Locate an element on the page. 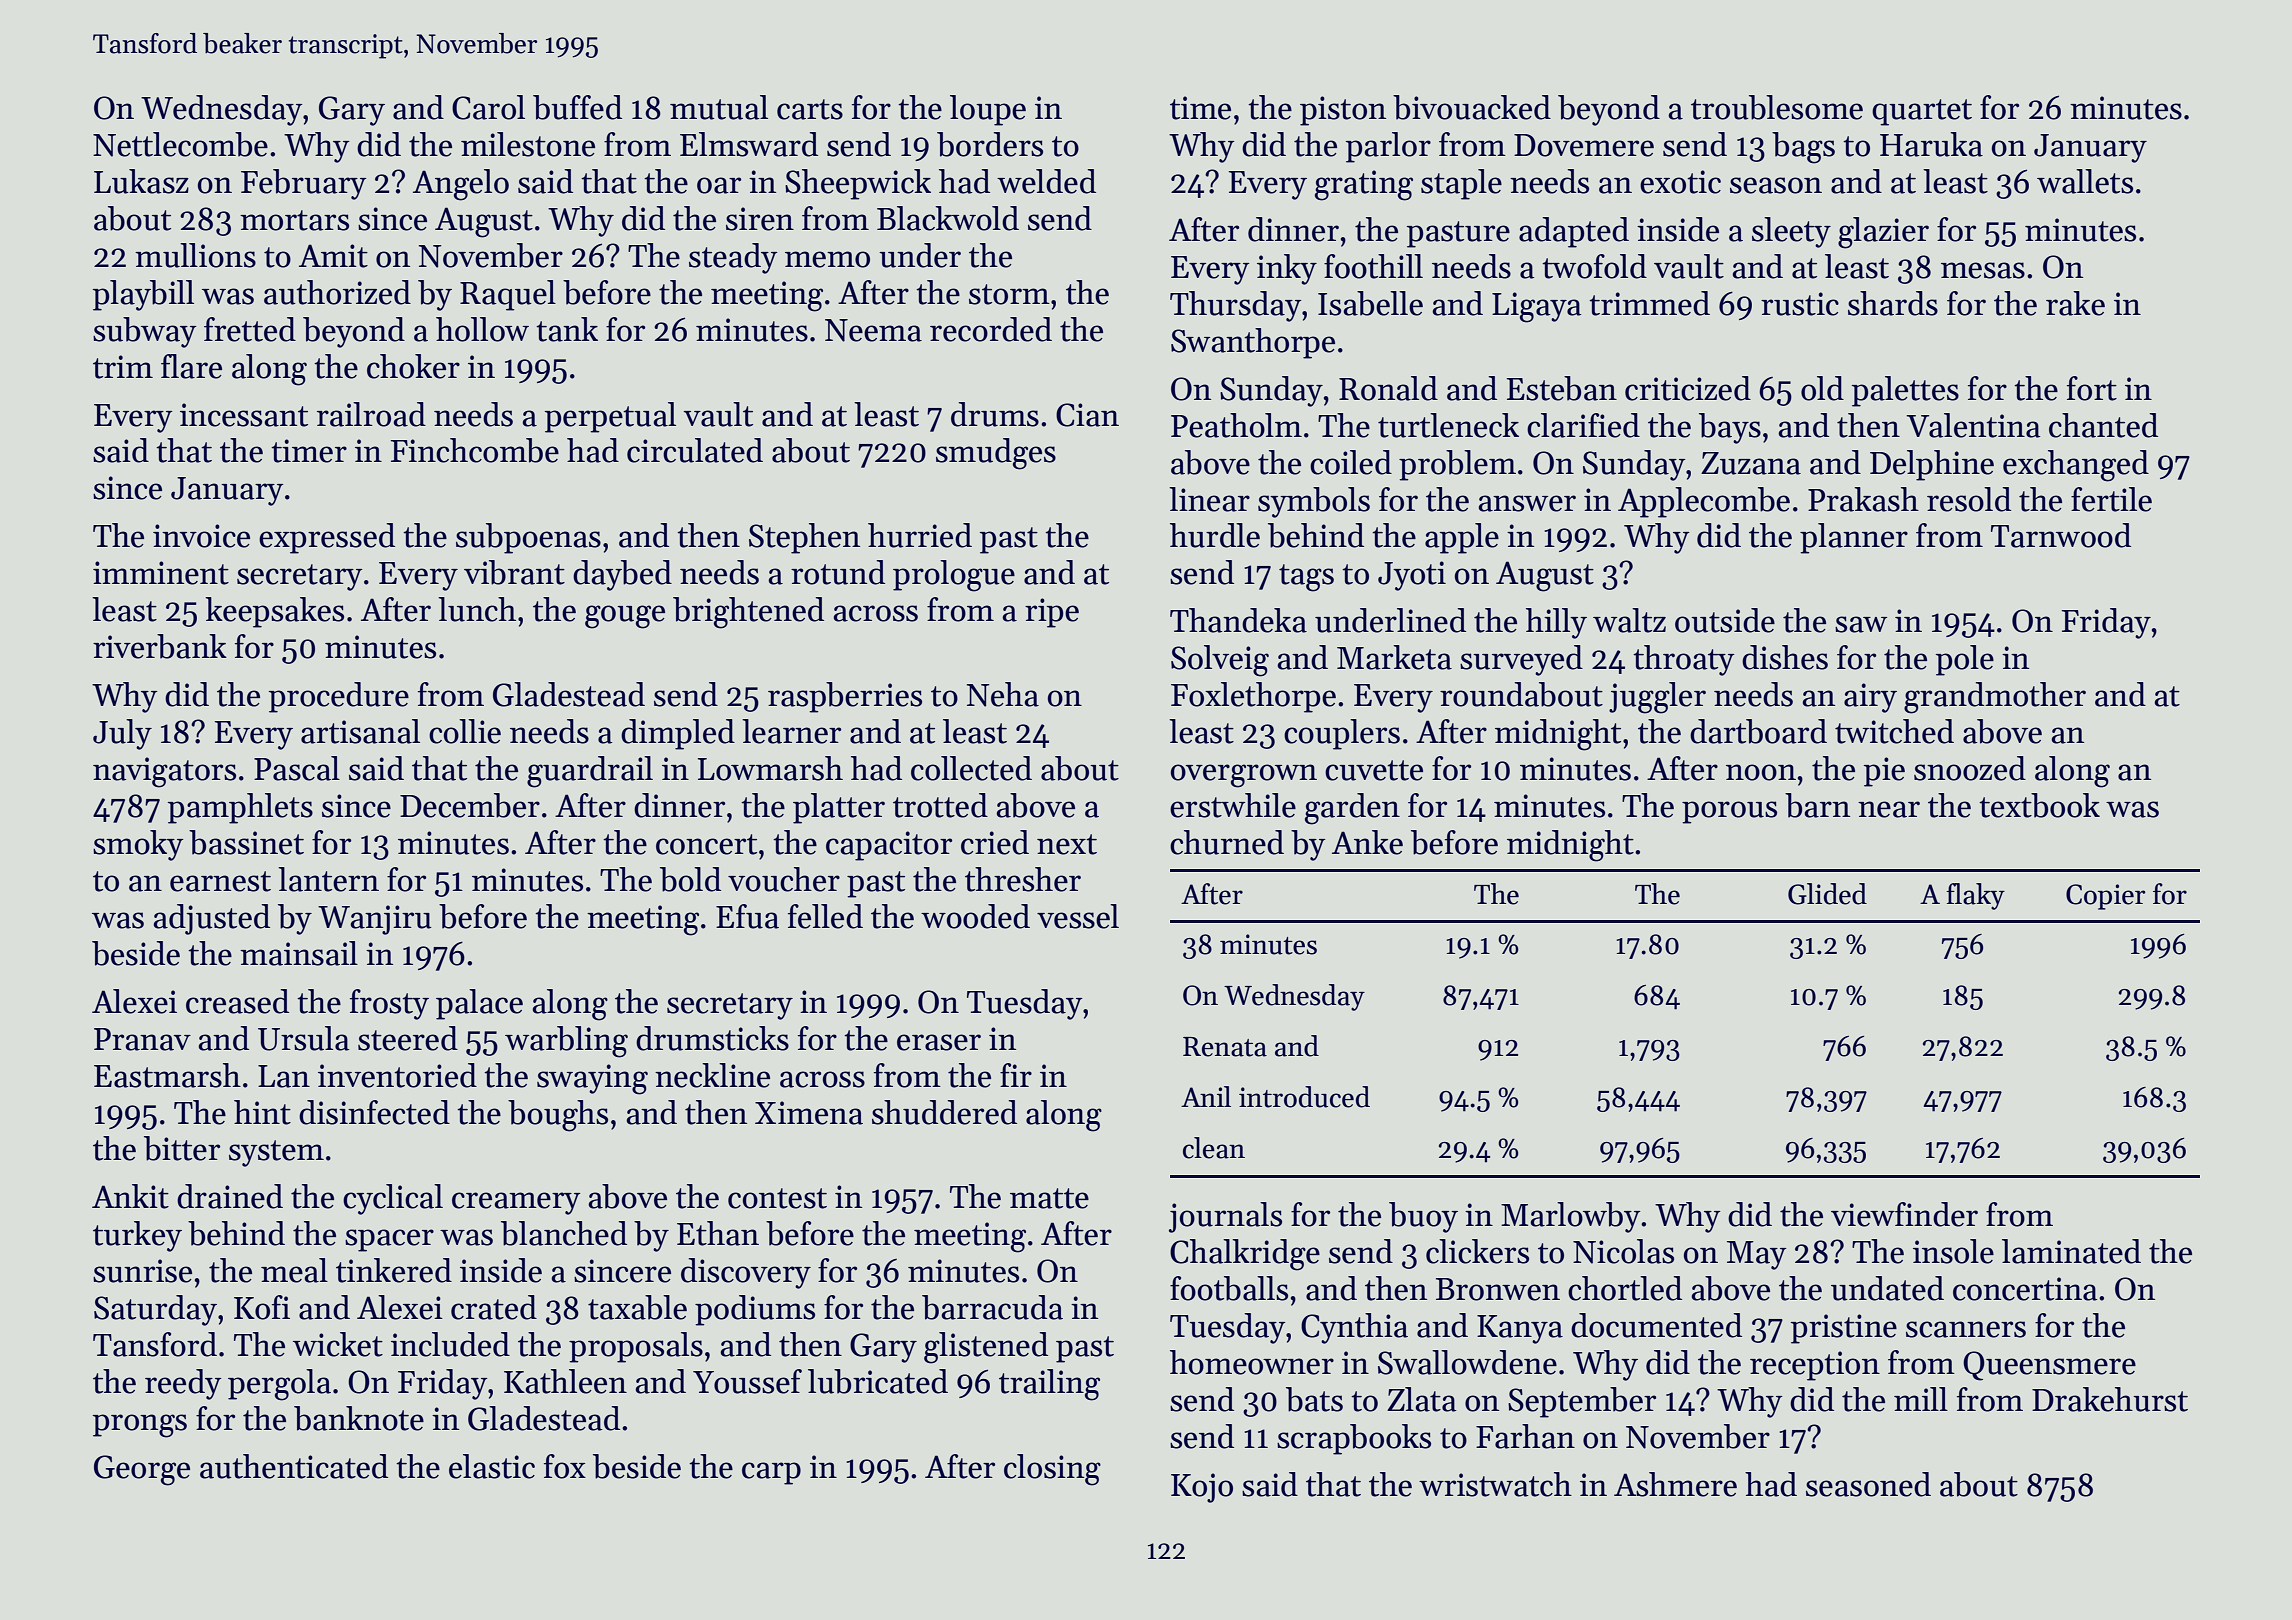 The image size is (2292, 1620). closing is located at coordinates (1052, 1470).
